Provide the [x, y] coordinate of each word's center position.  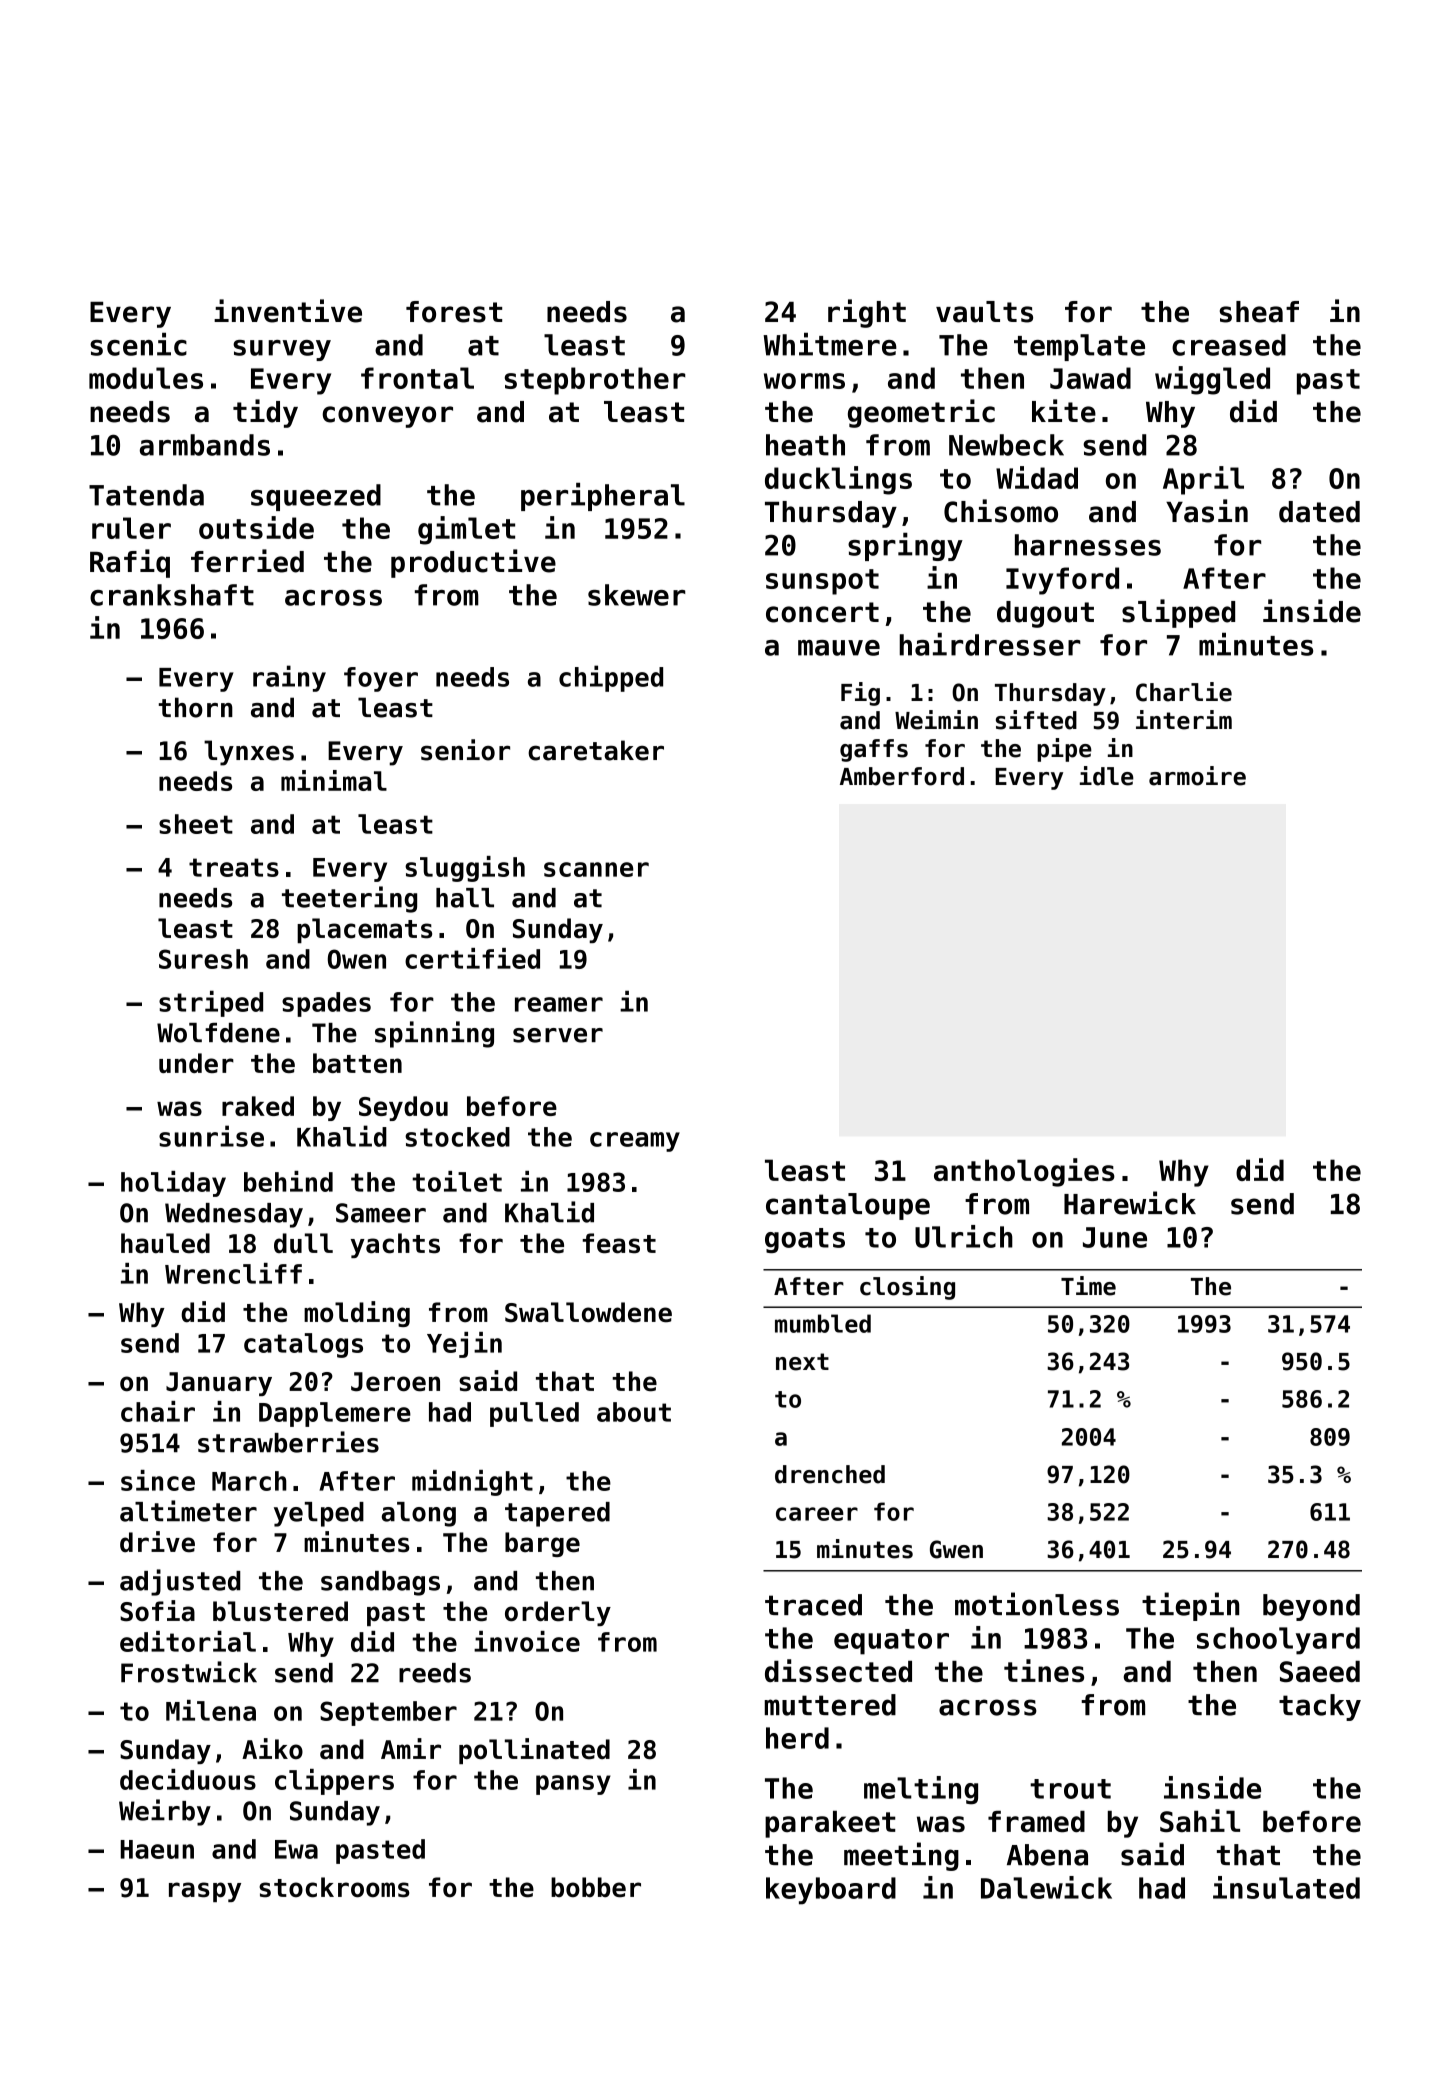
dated [1319, 512]
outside [256, 527]
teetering [349, 899]
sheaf [1259, 312]
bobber [596, 1887]
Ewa [296, 1849]
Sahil [1200, 1821]
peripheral [603, 497]
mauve [839, 648]
